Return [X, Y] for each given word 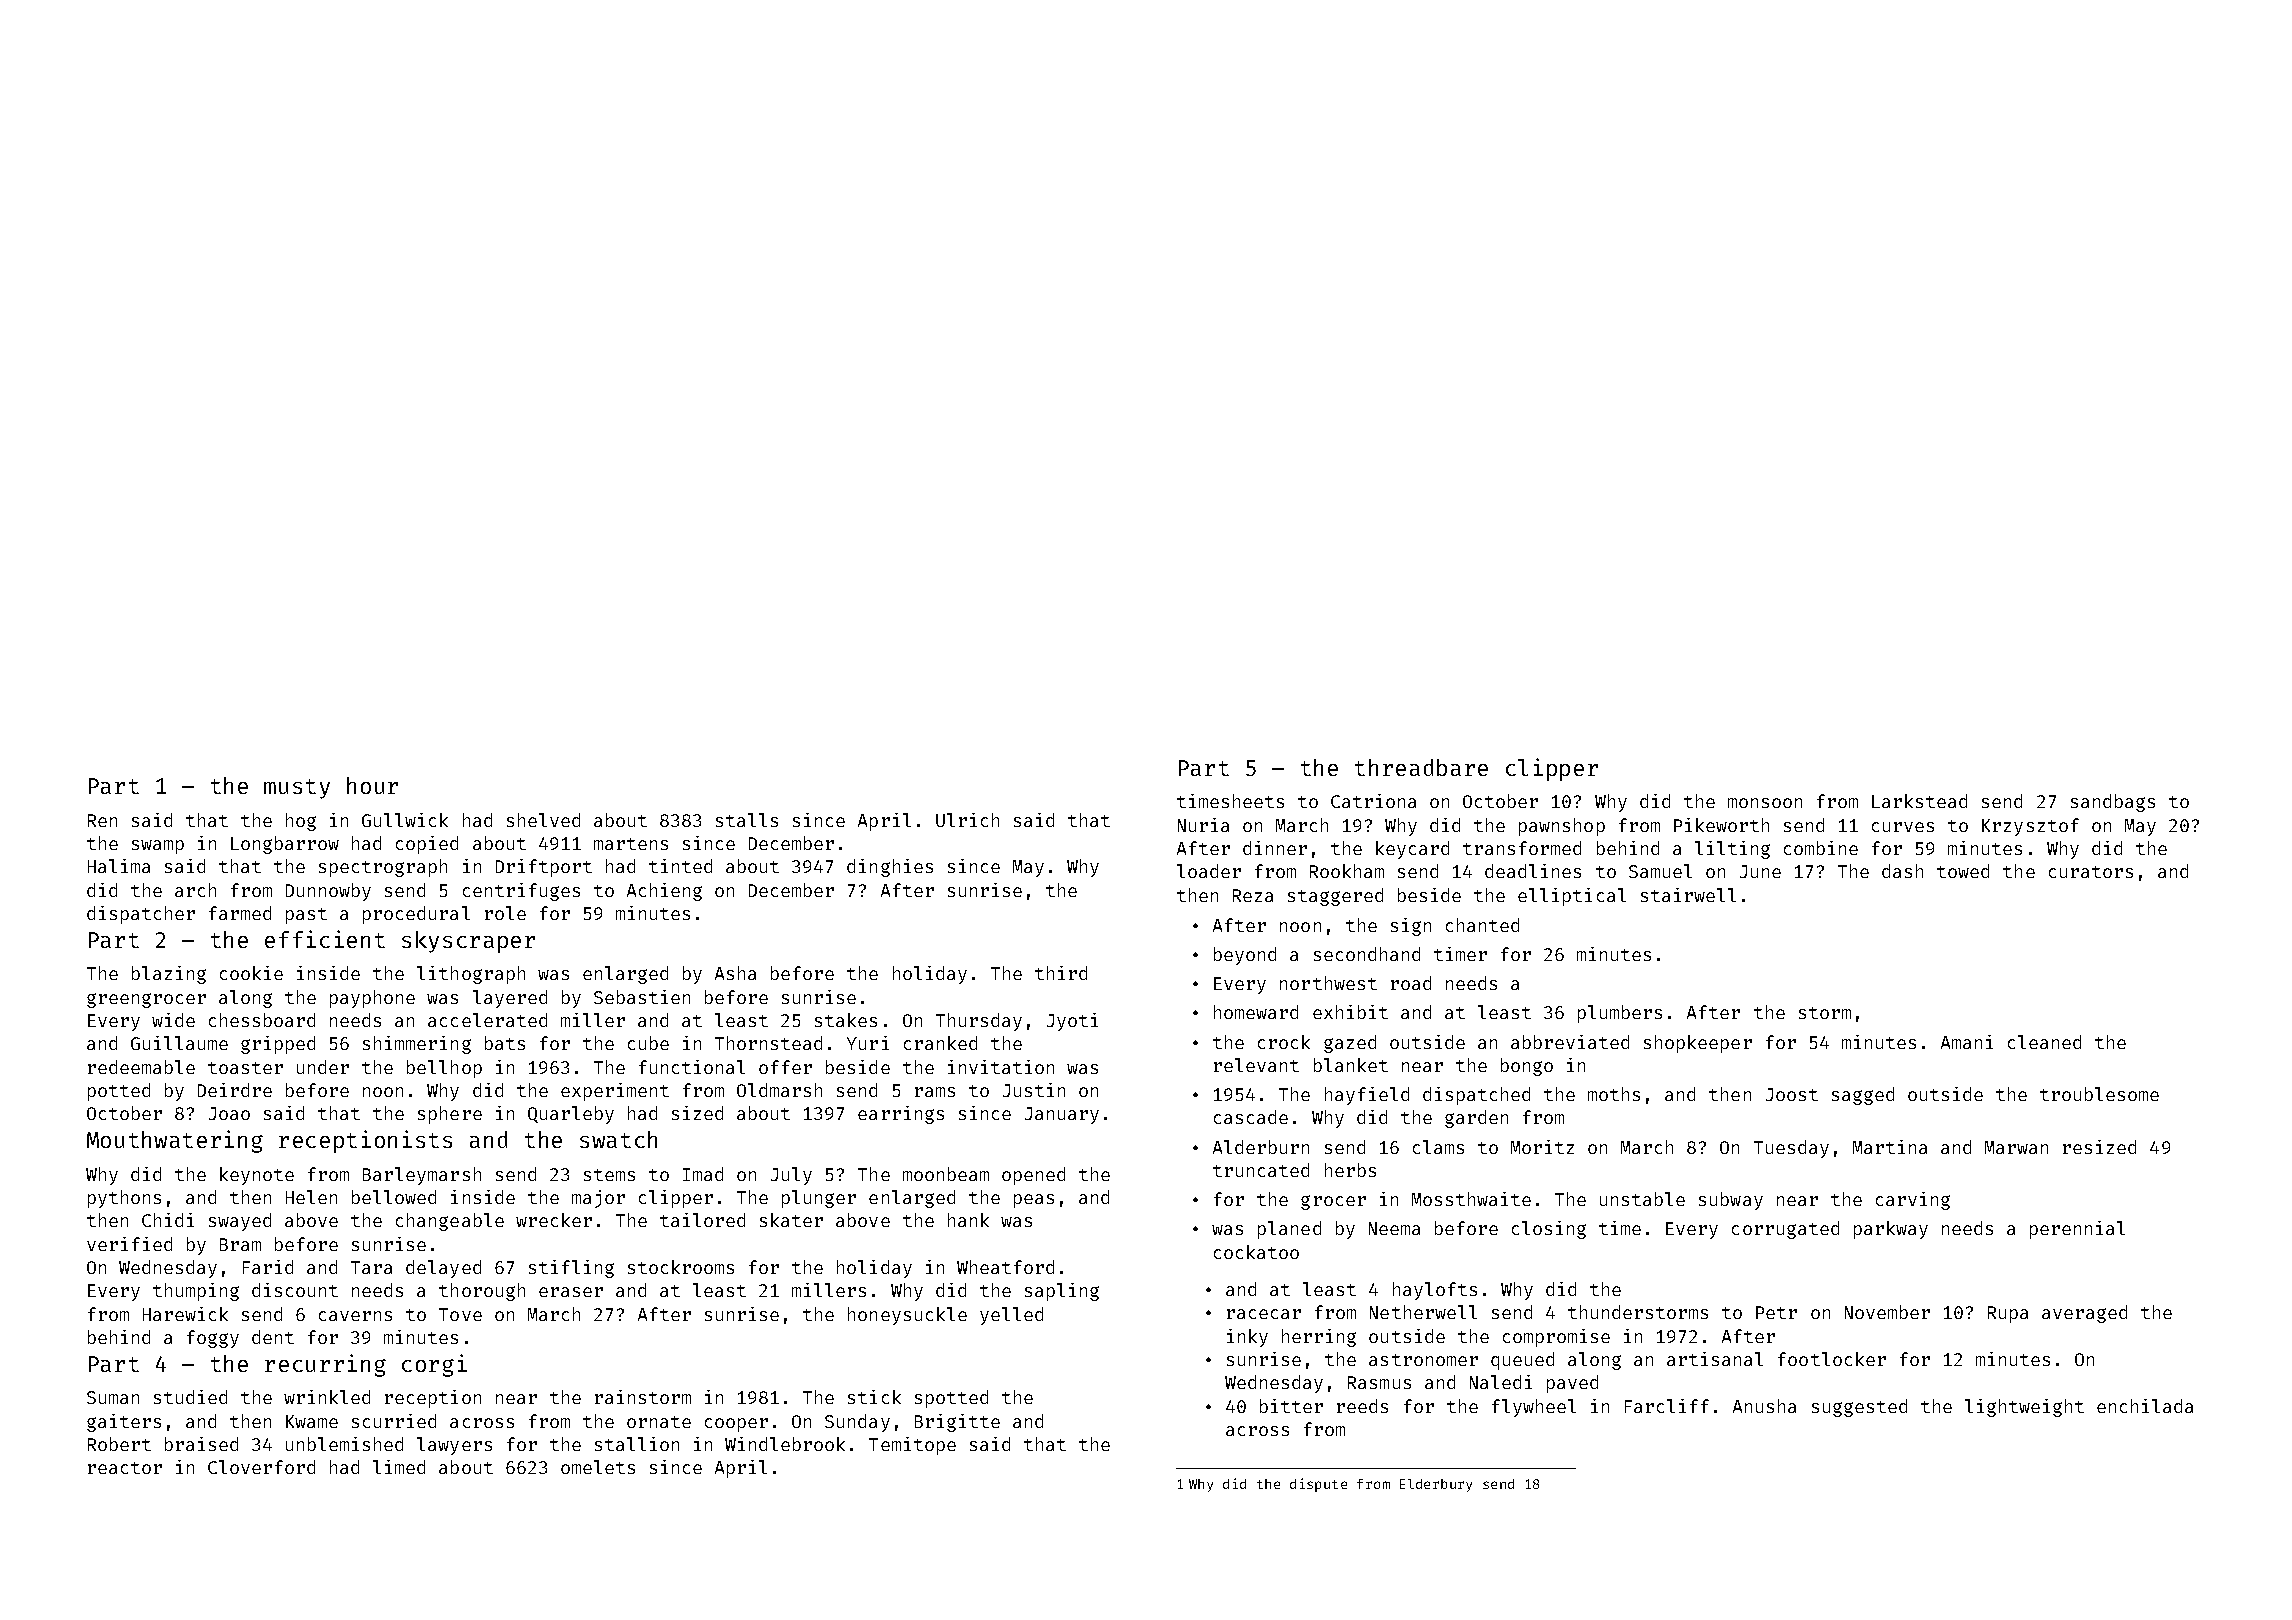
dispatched [1476, 1096]
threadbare [1421, 767]
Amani [1967, 1042]
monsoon [1765, 803]
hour [372, 785]
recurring [325, 1365]
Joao [229, 1113]
